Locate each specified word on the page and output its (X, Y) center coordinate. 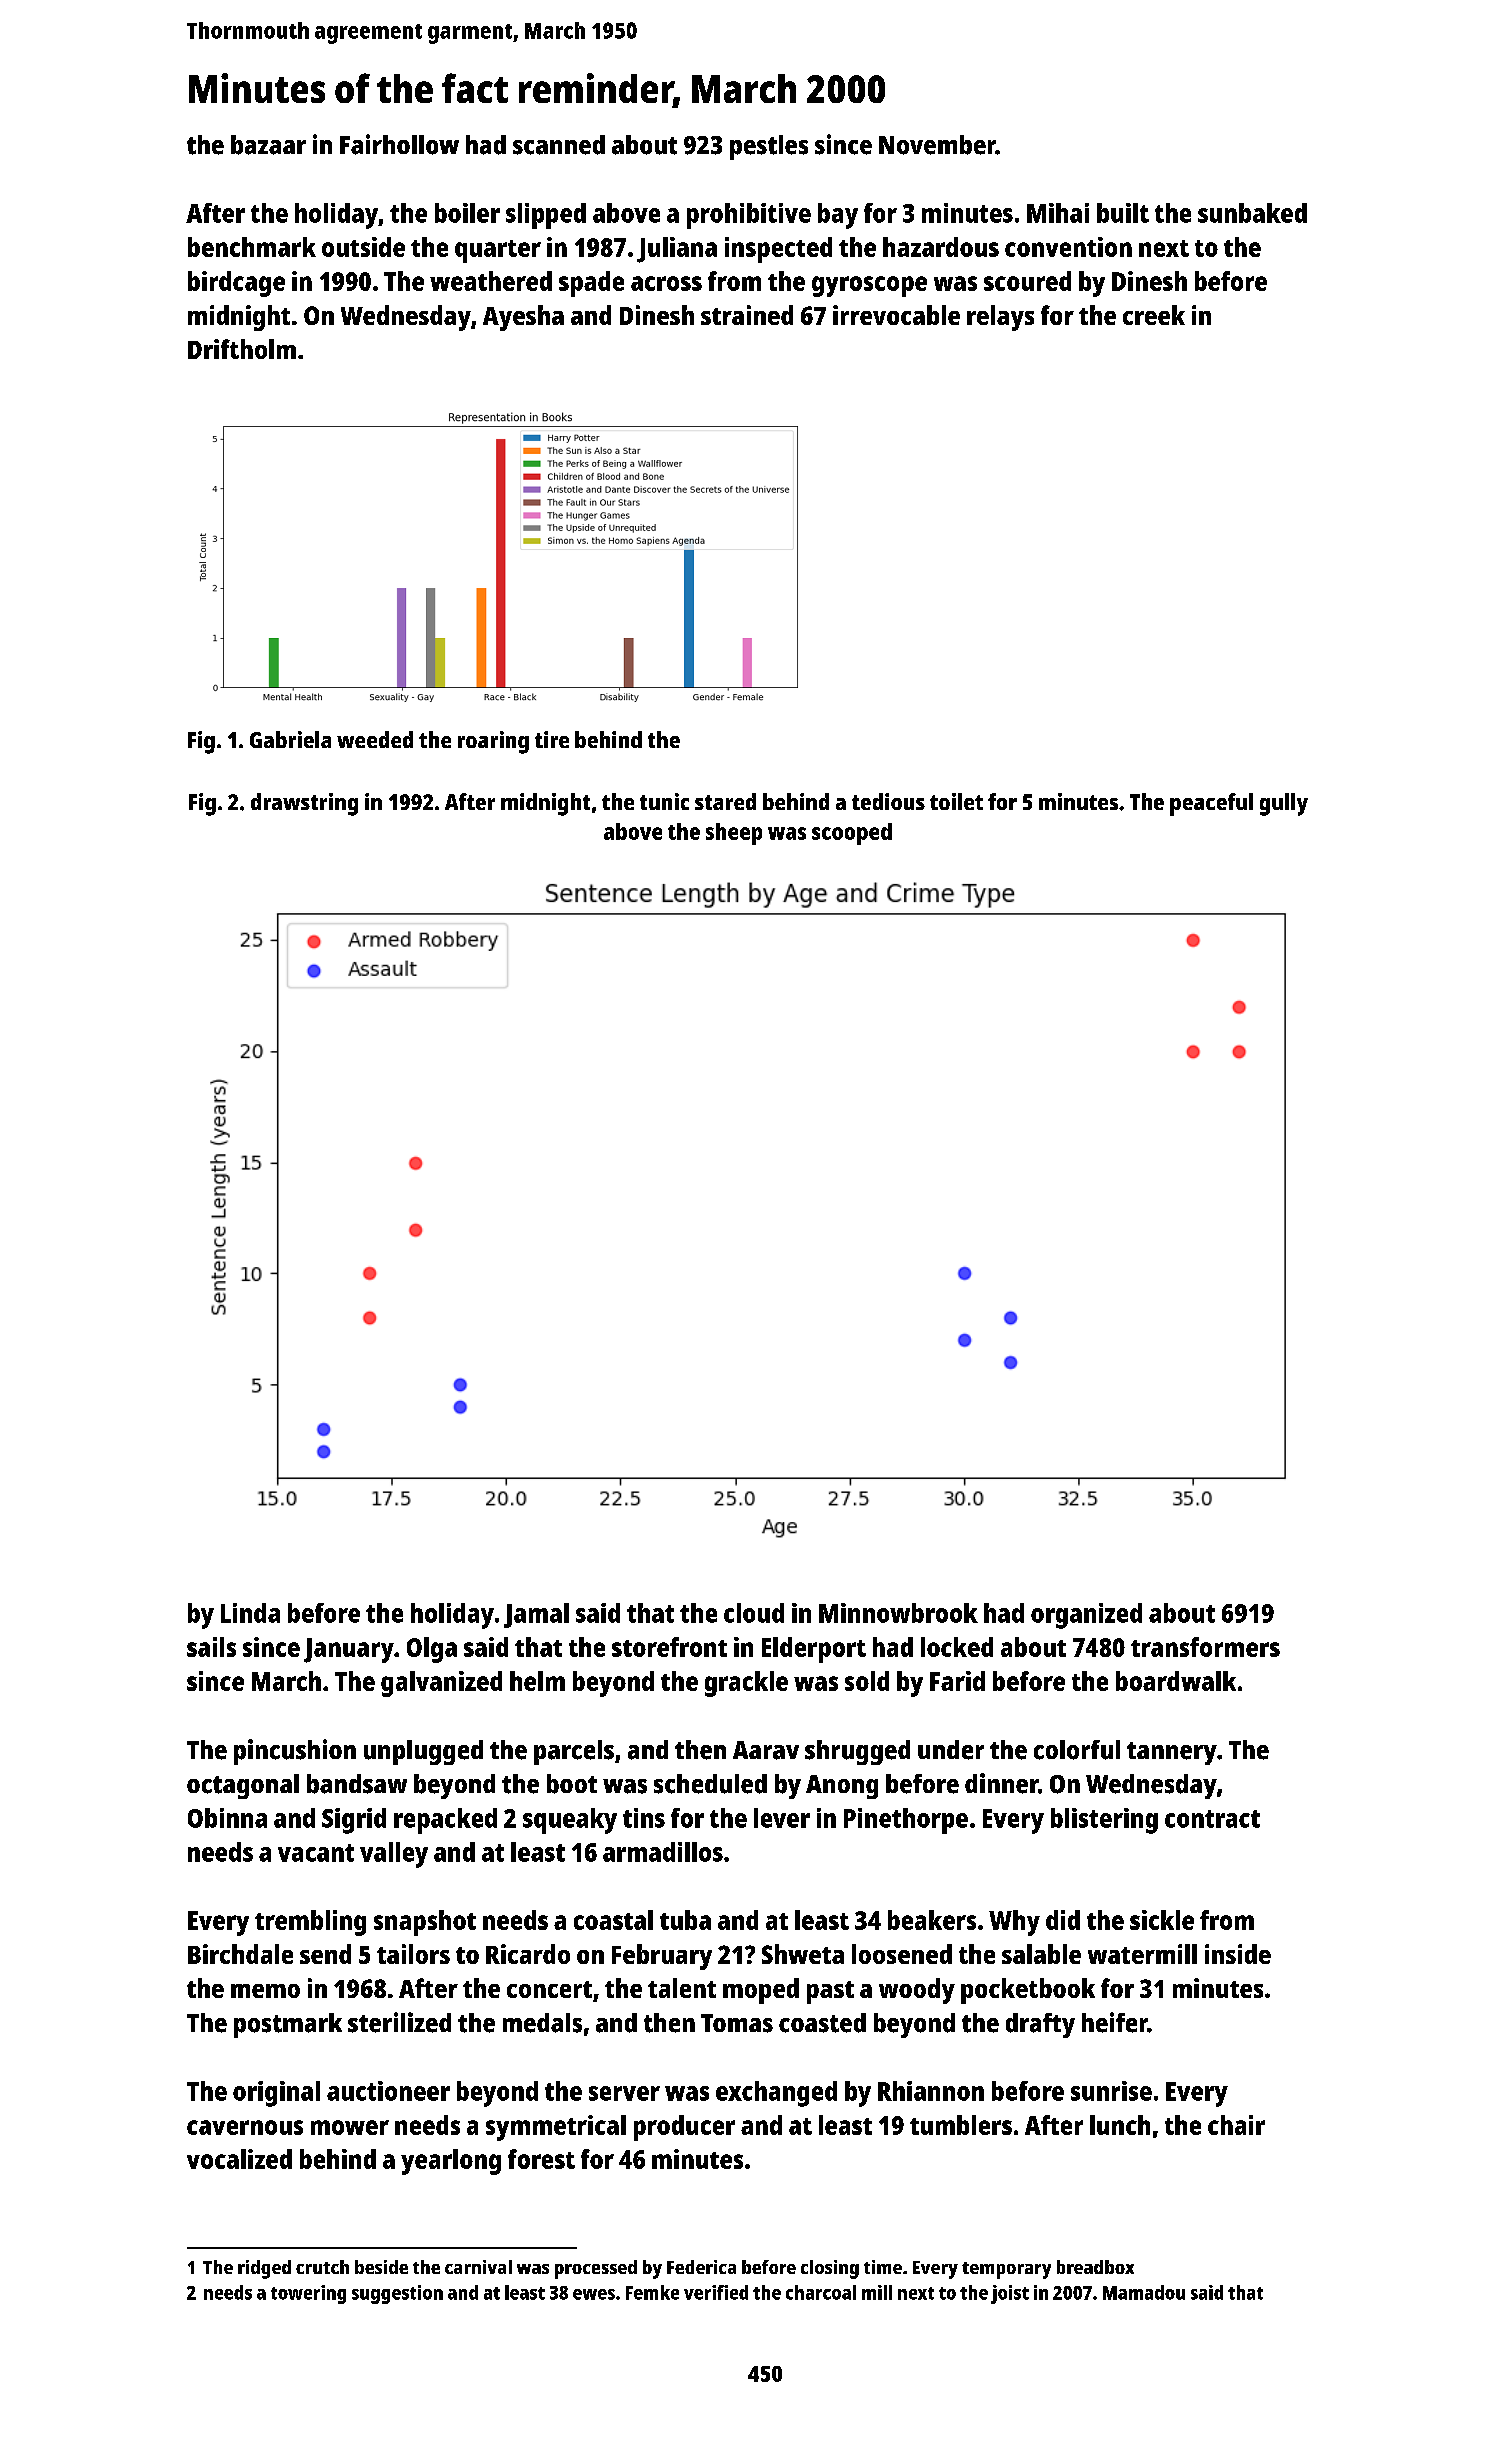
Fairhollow (399, 144)
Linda (250, 1613)
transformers (1205, 1647)
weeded (375, 739)
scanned (559, 145)
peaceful (1211, 804)
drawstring (304, 804)
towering (308, 2294)
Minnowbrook (898, 1613)
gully (1284, 804)
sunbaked (1252, 213)
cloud (754, 1613)
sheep (734, 834)
